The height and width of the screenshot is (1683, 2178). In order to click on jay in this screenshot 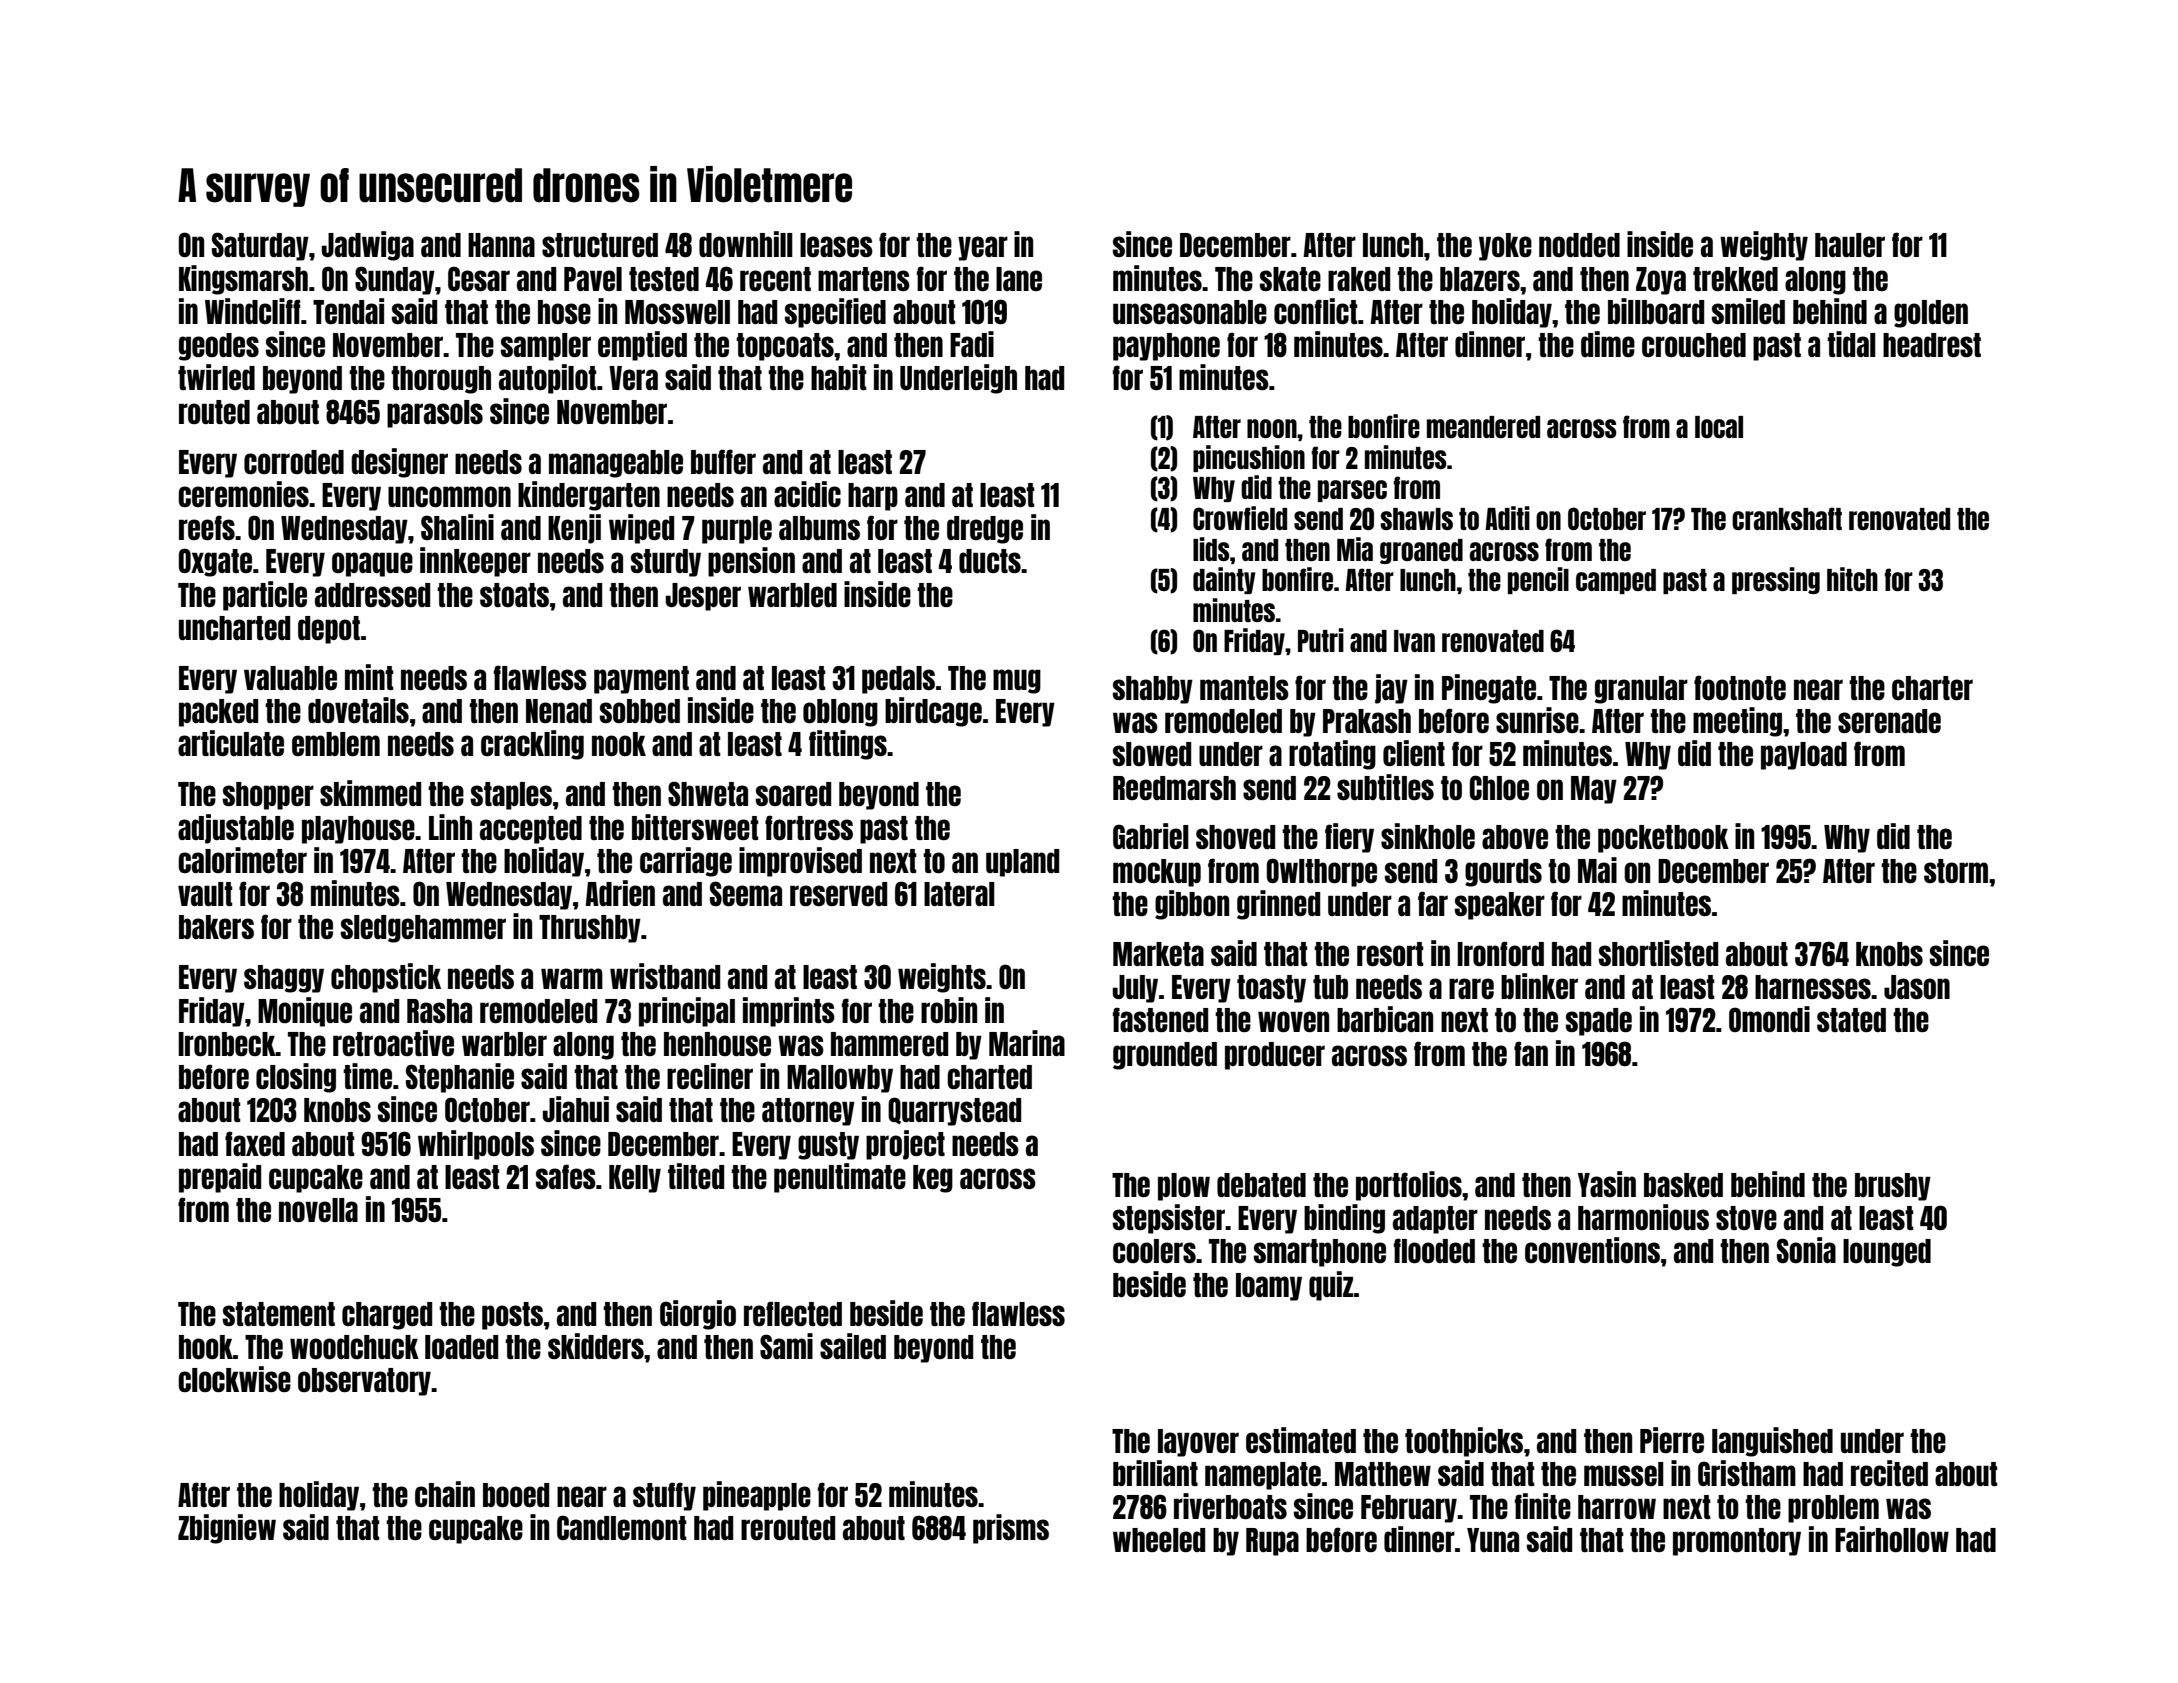, I will do `click(1391, 689)`.
